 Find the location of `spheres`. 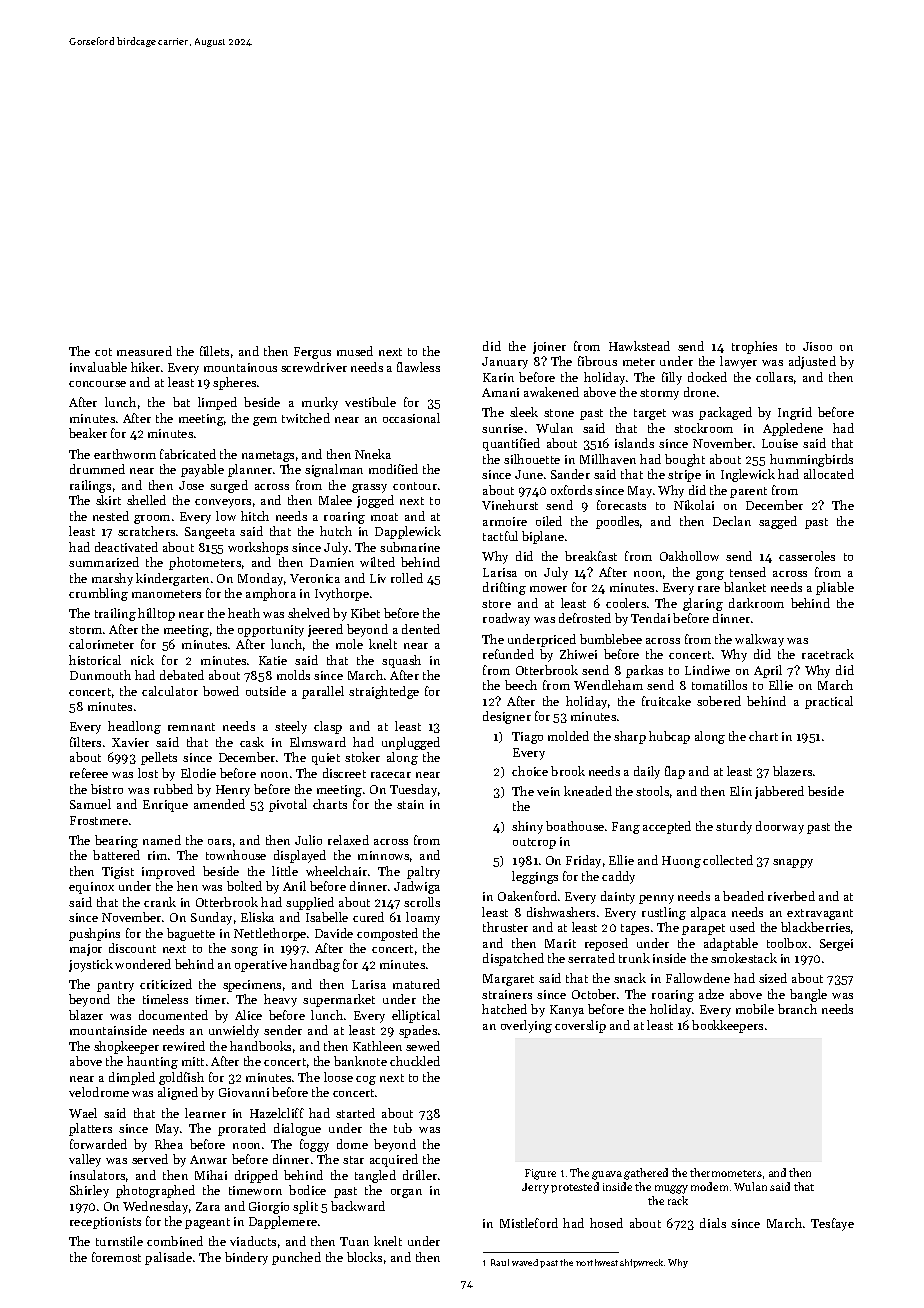

spheres is located at coordinates (234, 383).
